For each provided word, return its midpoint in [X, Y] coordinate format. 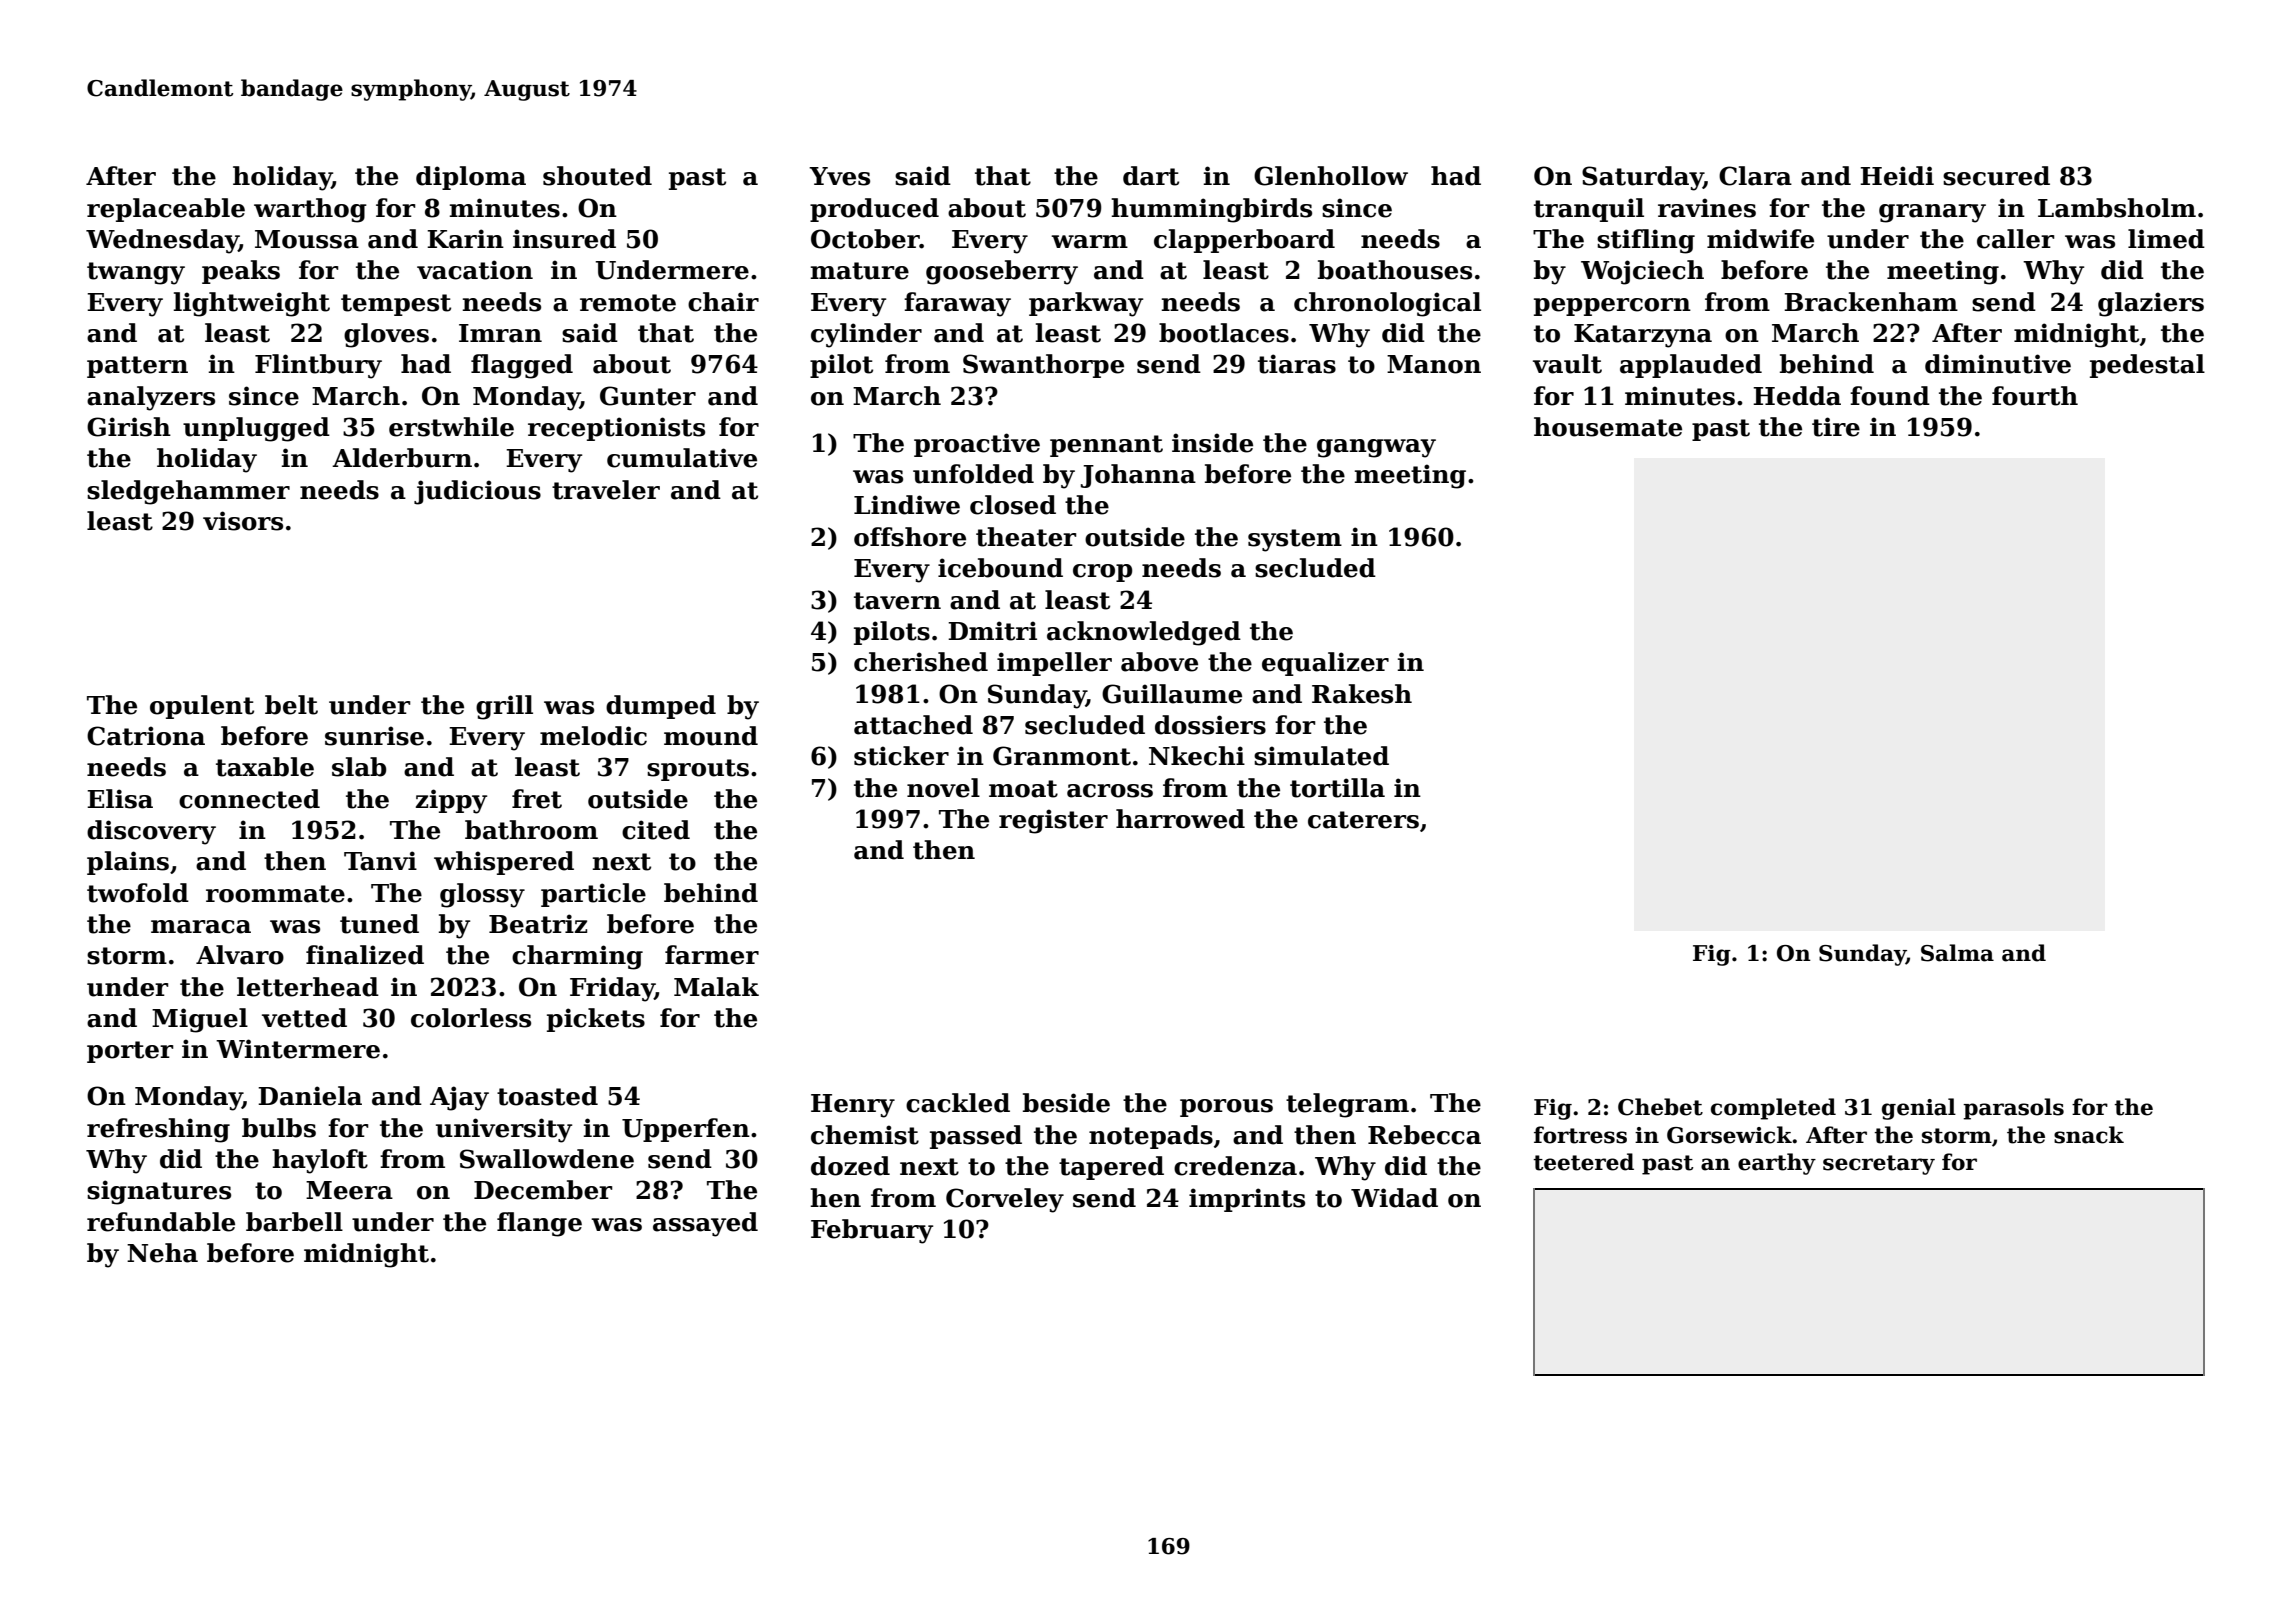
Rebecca [1424, 1135]
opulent [202, 707]
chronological [1387, 304]
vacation [475, 270]
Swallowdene [547, 1159]
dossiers [1210, 725]
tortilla [1337, 788]
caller [2016, 239]
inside [1212, 443]
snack [2089, 1135]
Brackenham [1871, 302]
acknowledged [1144, 633]
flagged [522, 366]
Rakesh [1362, 694]
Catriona [146, 736]
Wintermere [298, 1049]
